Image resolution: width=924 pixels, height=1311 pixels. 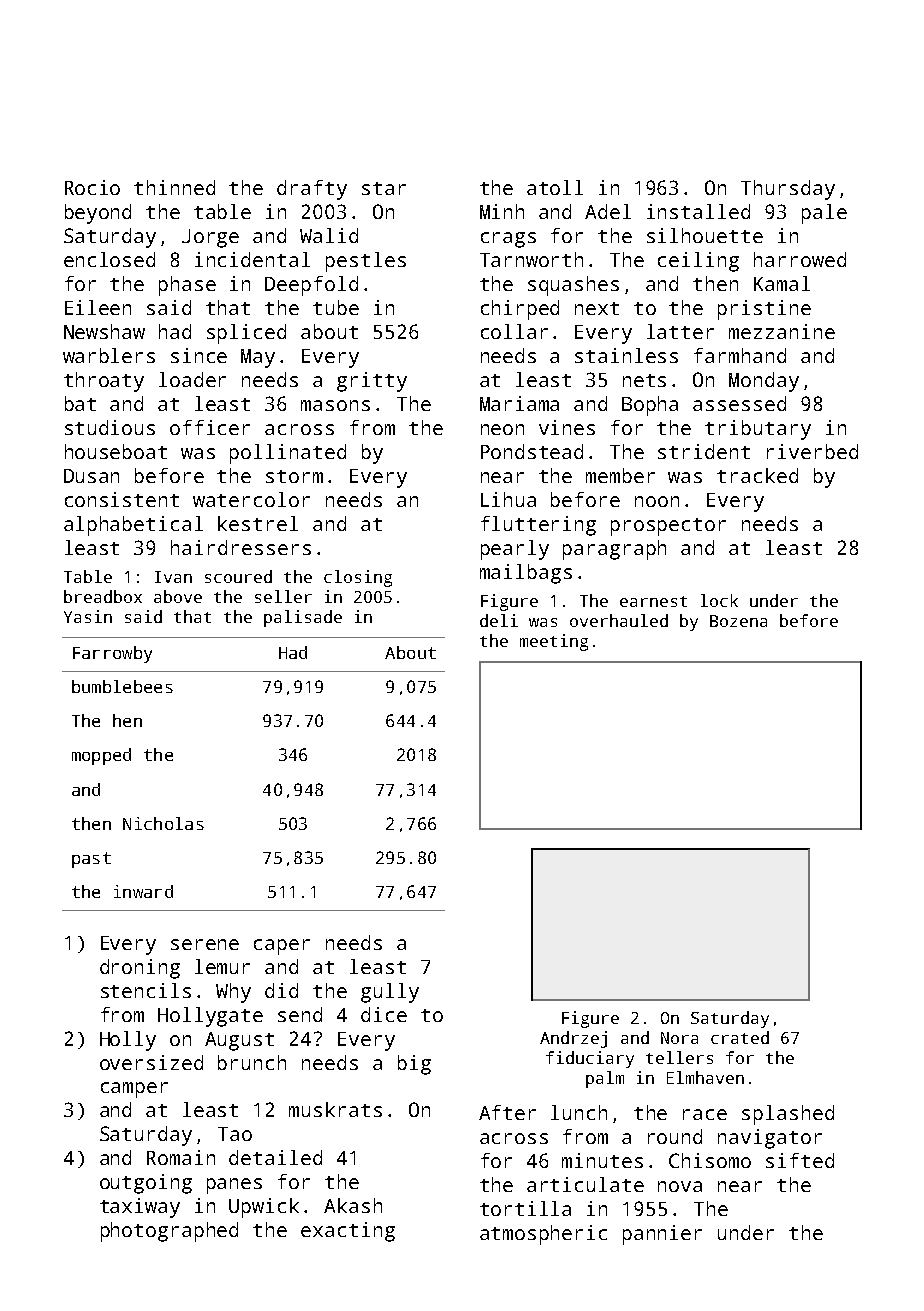 What do you see at coordinates (252, 259) in the screenshot?
I see `incidental` at bounding box center [252, 259].
